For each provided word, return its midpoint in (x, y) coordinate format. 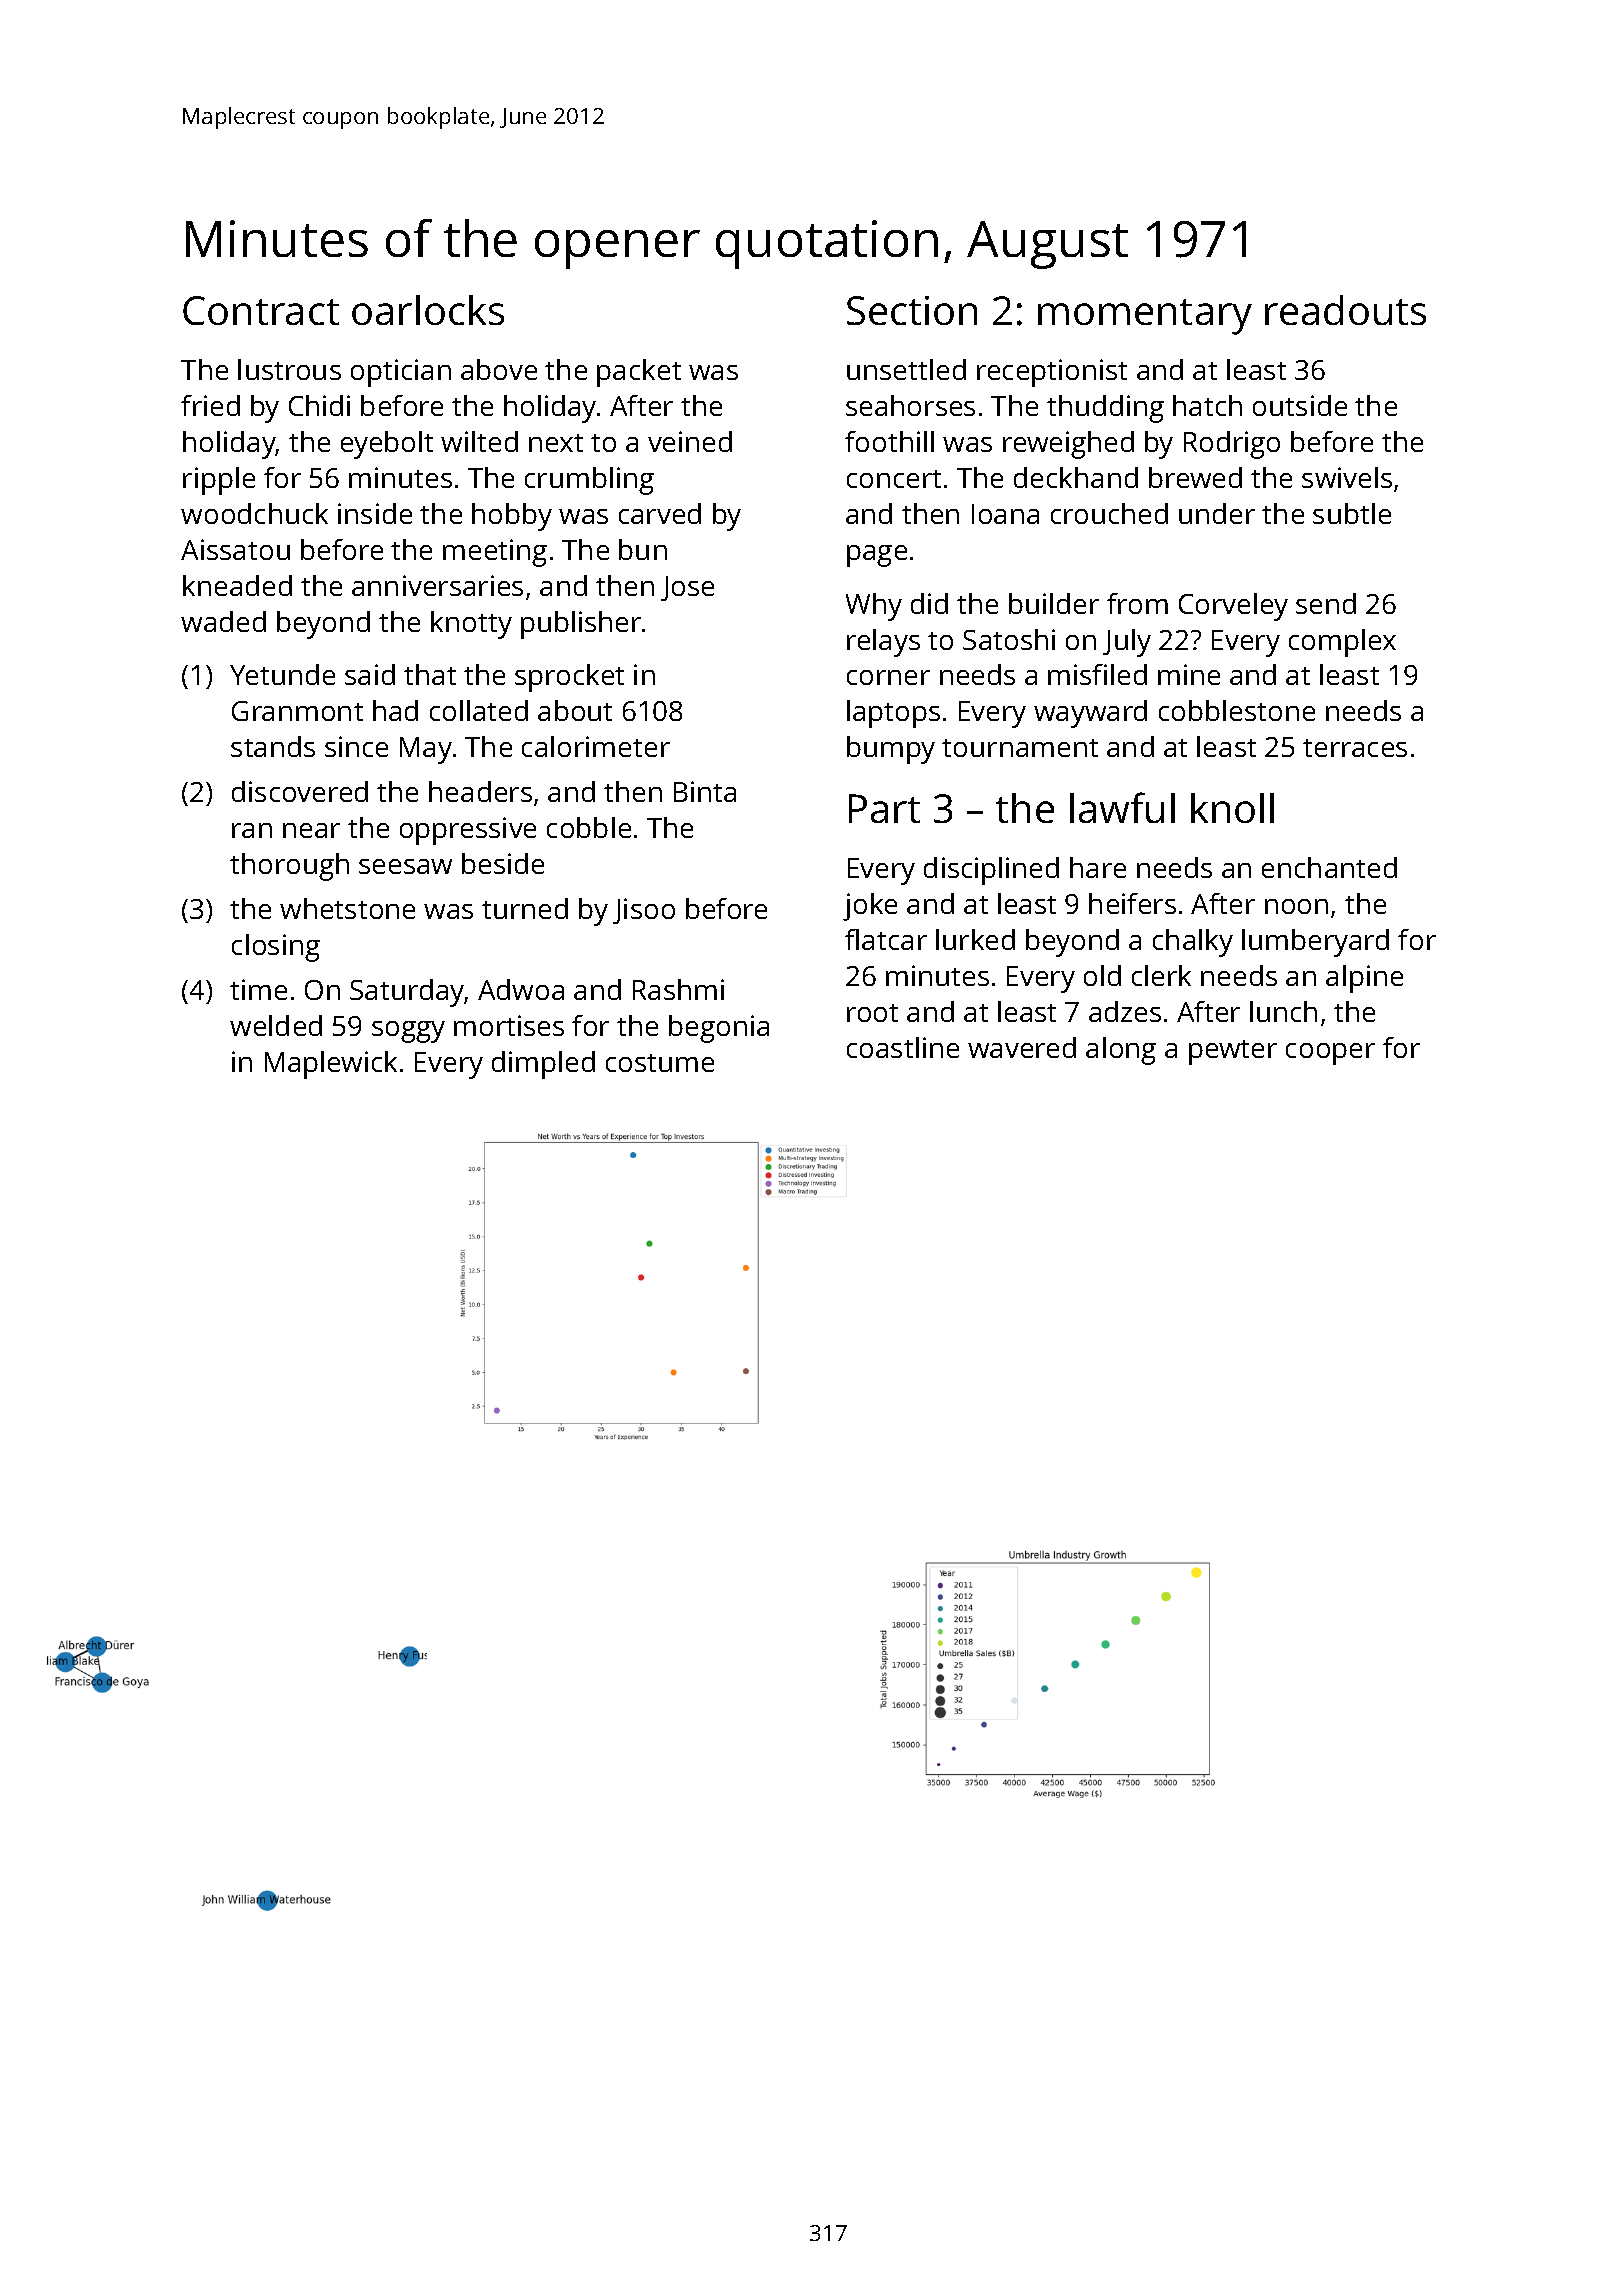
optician (401, 373)
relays (883, 643)
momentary (1145, 317)
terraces (1355, 748)
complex (1342, 643)
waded (223, 621)
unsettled (906, 369)
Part (884, 808)
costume (660, 1063)
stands (273, 746)
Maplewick (331, 1065)
